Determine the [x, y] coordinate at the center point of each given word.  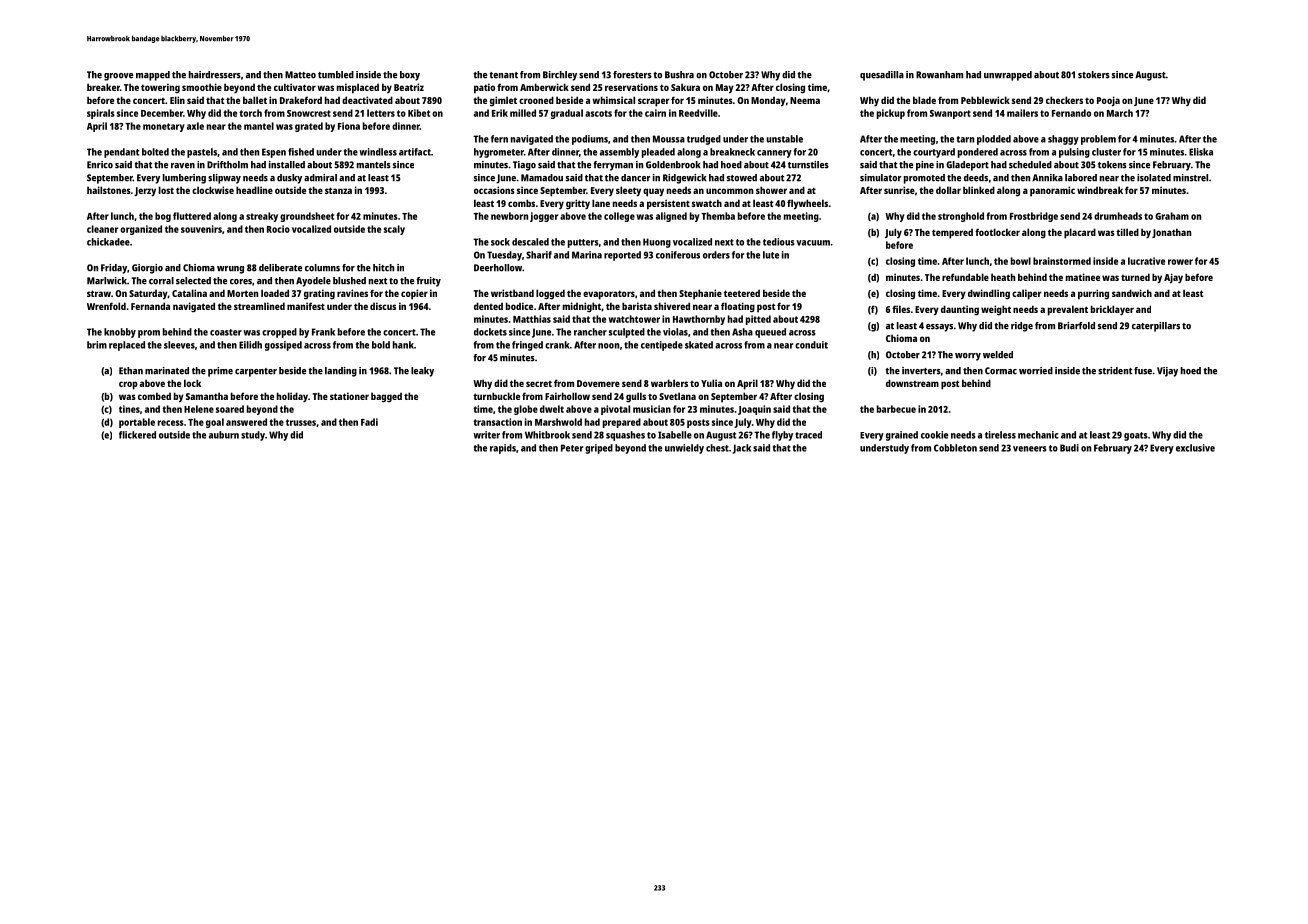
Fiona [349, 126]
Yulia [711, 383]
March [1120, 113]
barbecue [896, 409]
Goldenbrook [673, 165]
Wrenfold [106, 306]
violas [675, 332]
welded [998, 355]
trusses [301, 422]
